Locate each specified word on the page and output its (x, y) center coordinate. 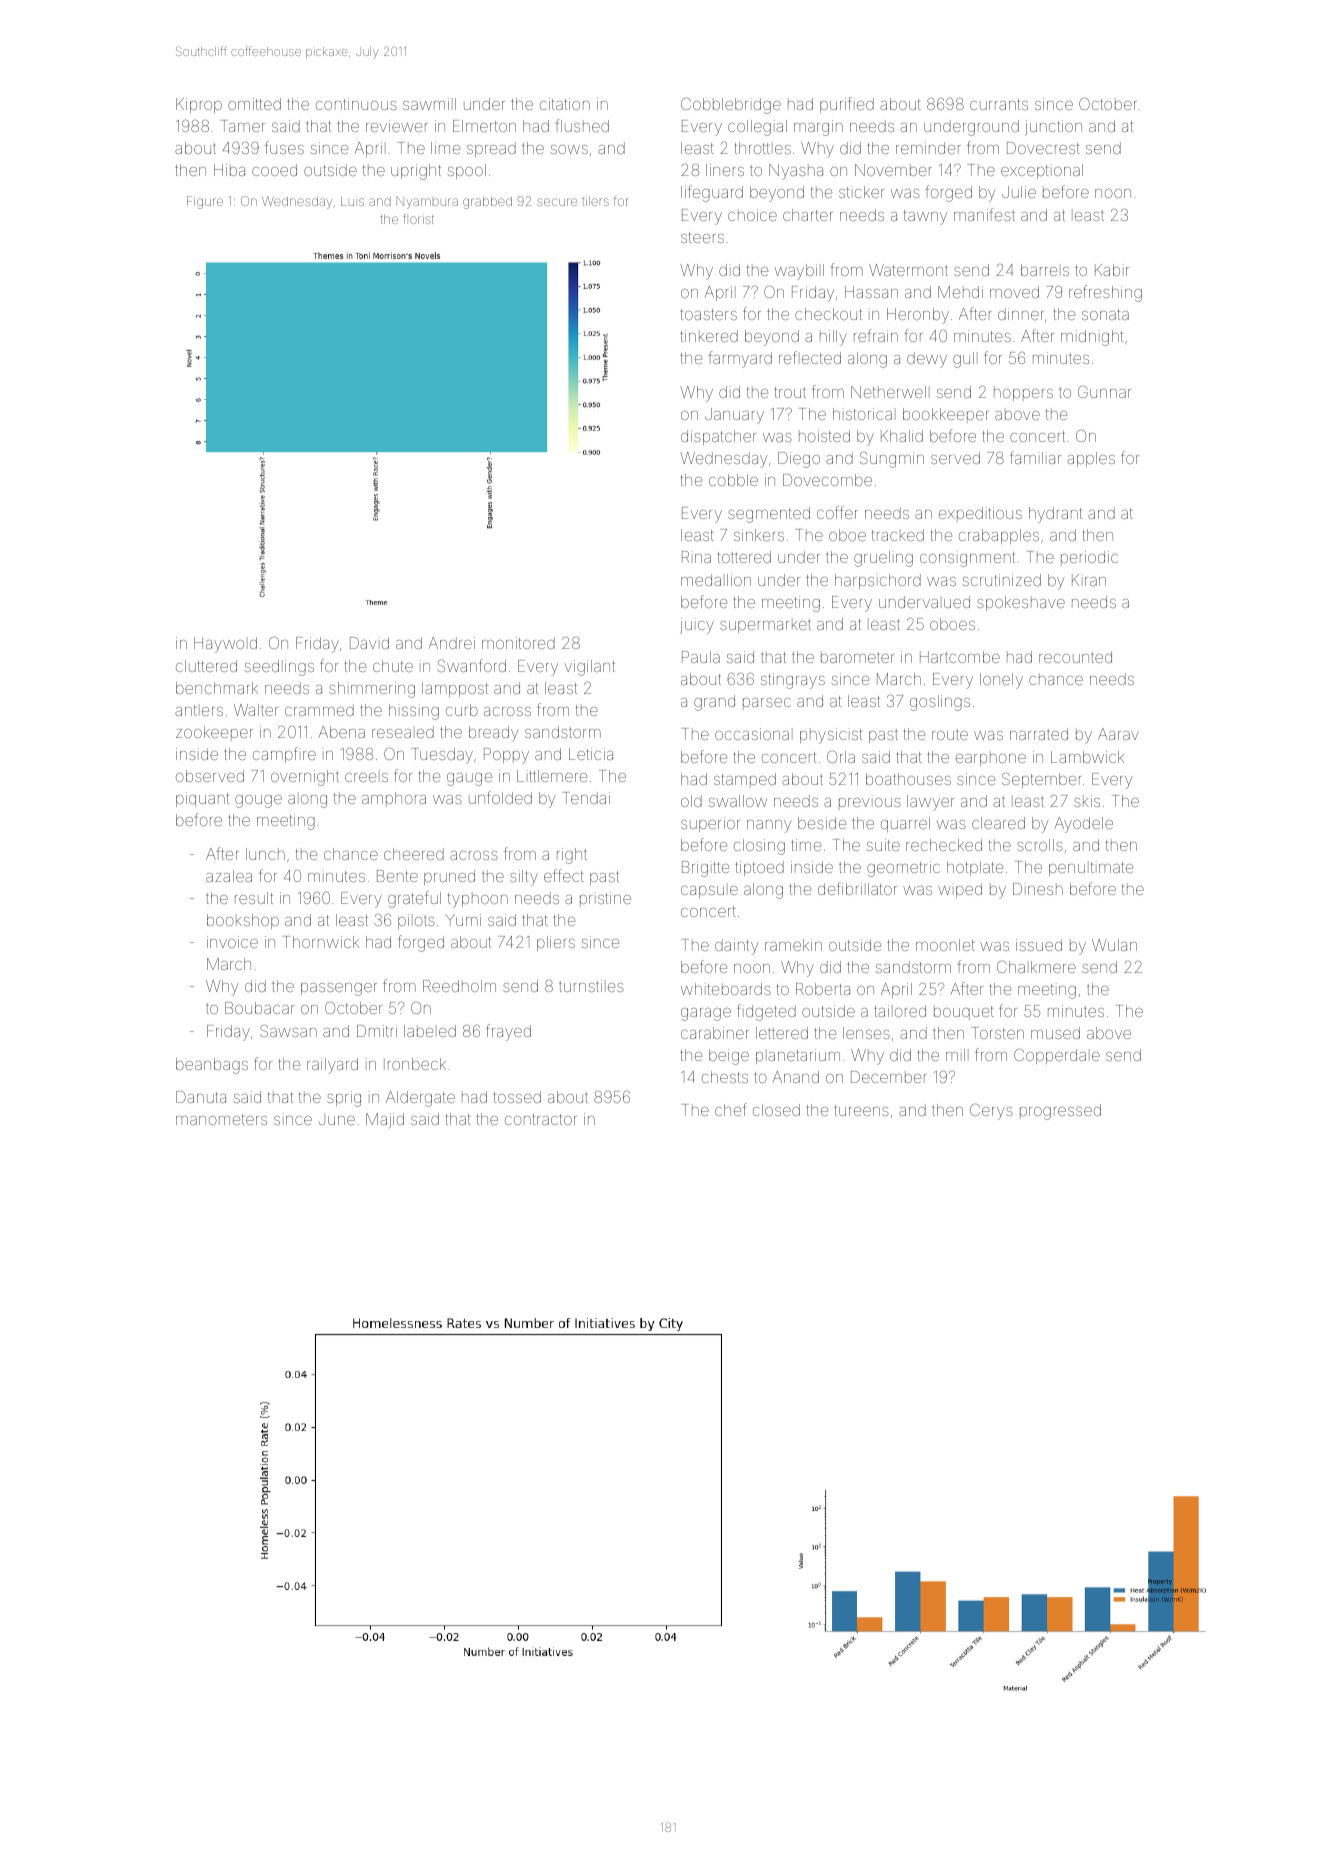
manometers (221, 1119)
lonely (1001, 681)
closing (759, 847)
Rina (696, 557)
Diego (799, 460)
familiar (1035, 457)
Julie (1019, 192)
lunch (265, 854)
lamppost (455, 689)
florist (418, 219)
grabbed (487, 203)
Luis (352, 201)
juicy (697, 626)
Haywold (225, 645)
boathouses (908, 779)
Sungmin (892, 459)
